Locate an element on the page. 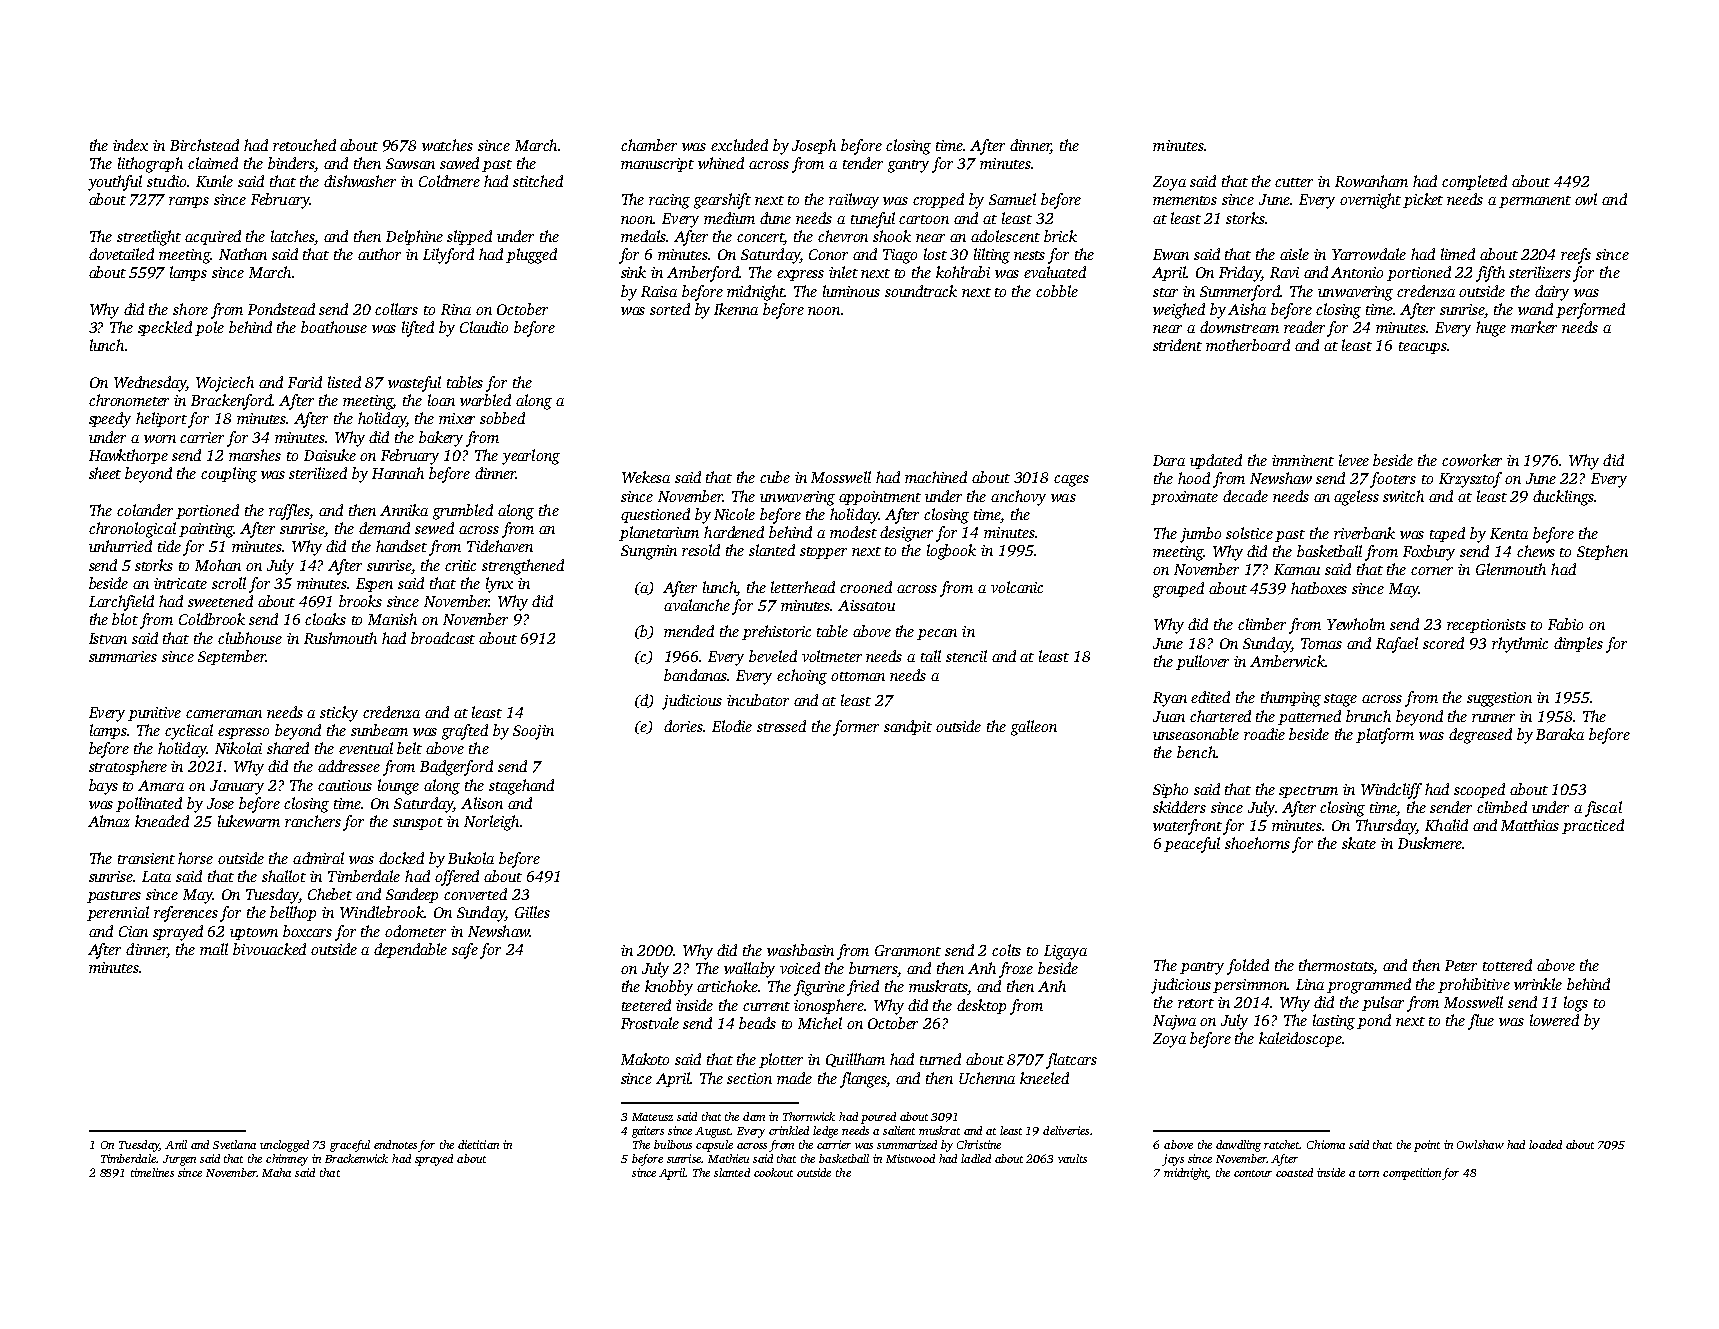 This document has width=1719, height=1329. stratosphere is located at coordinates (128, 767).
